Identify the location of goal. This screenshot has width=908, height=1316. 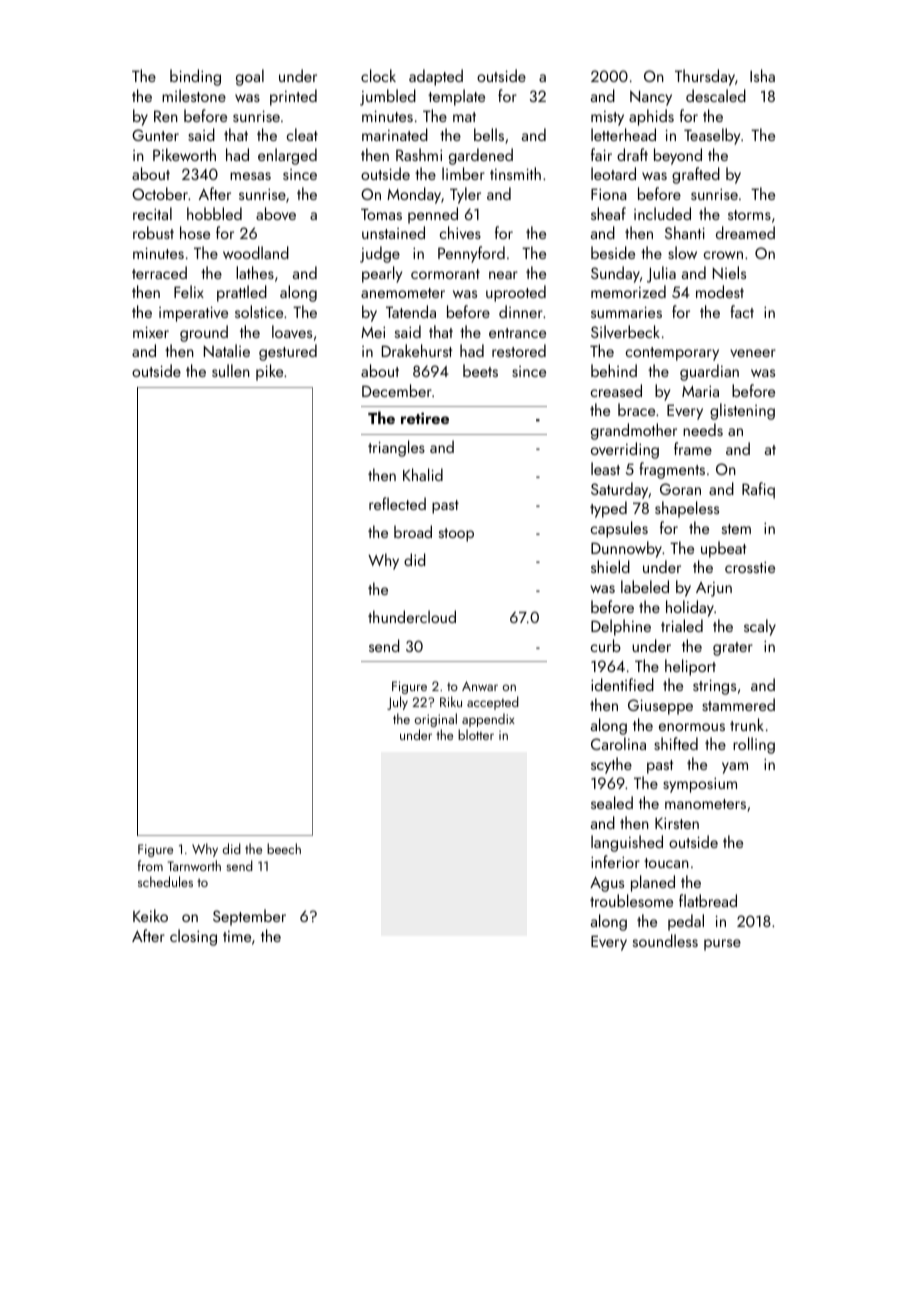
(250, 77).
